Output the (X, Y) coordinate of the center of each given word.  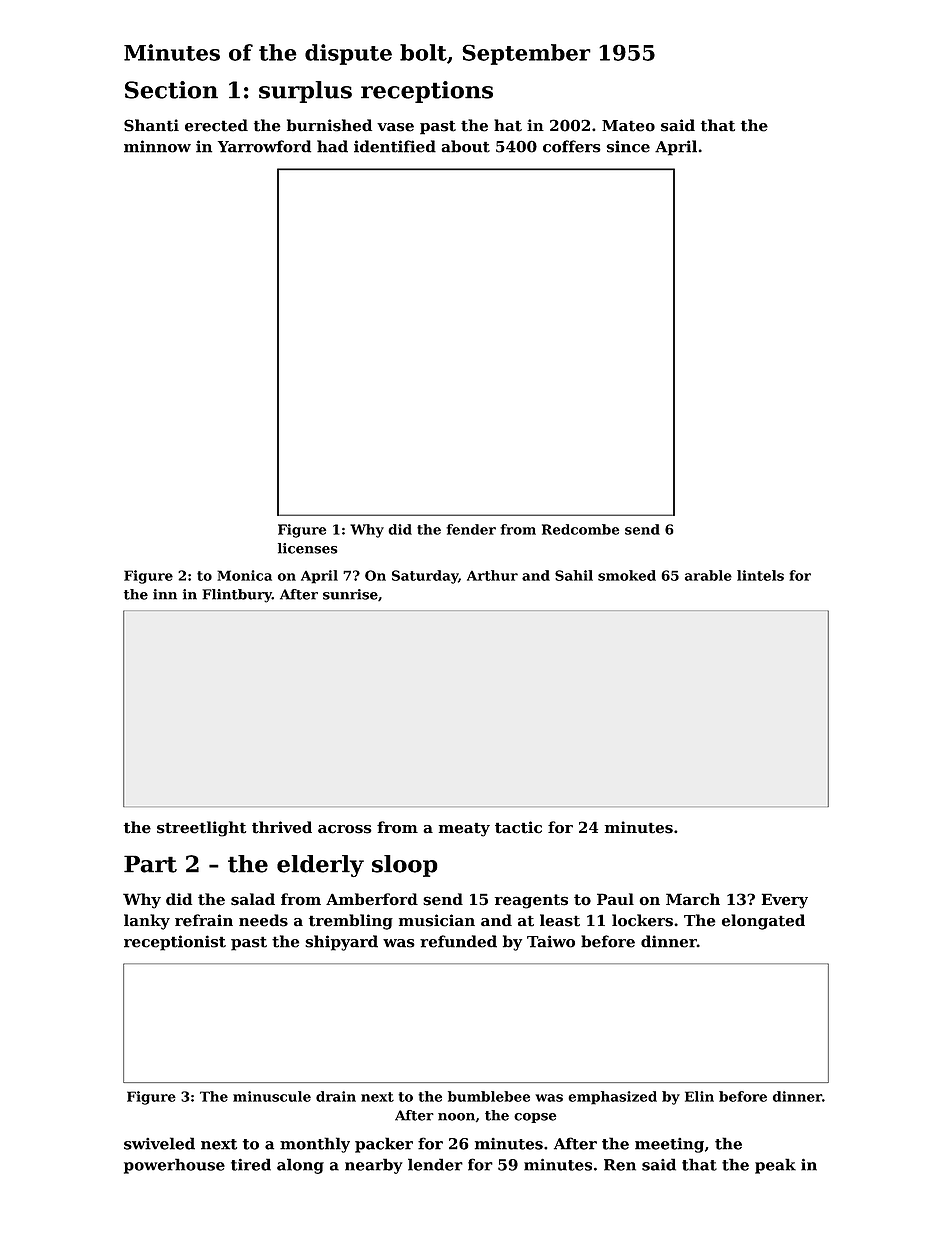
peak (775, 1166)
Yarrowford (264, 146)
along (300, 1166)
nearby (374, 1166)
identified (395, 146)
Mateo (628, 126)
